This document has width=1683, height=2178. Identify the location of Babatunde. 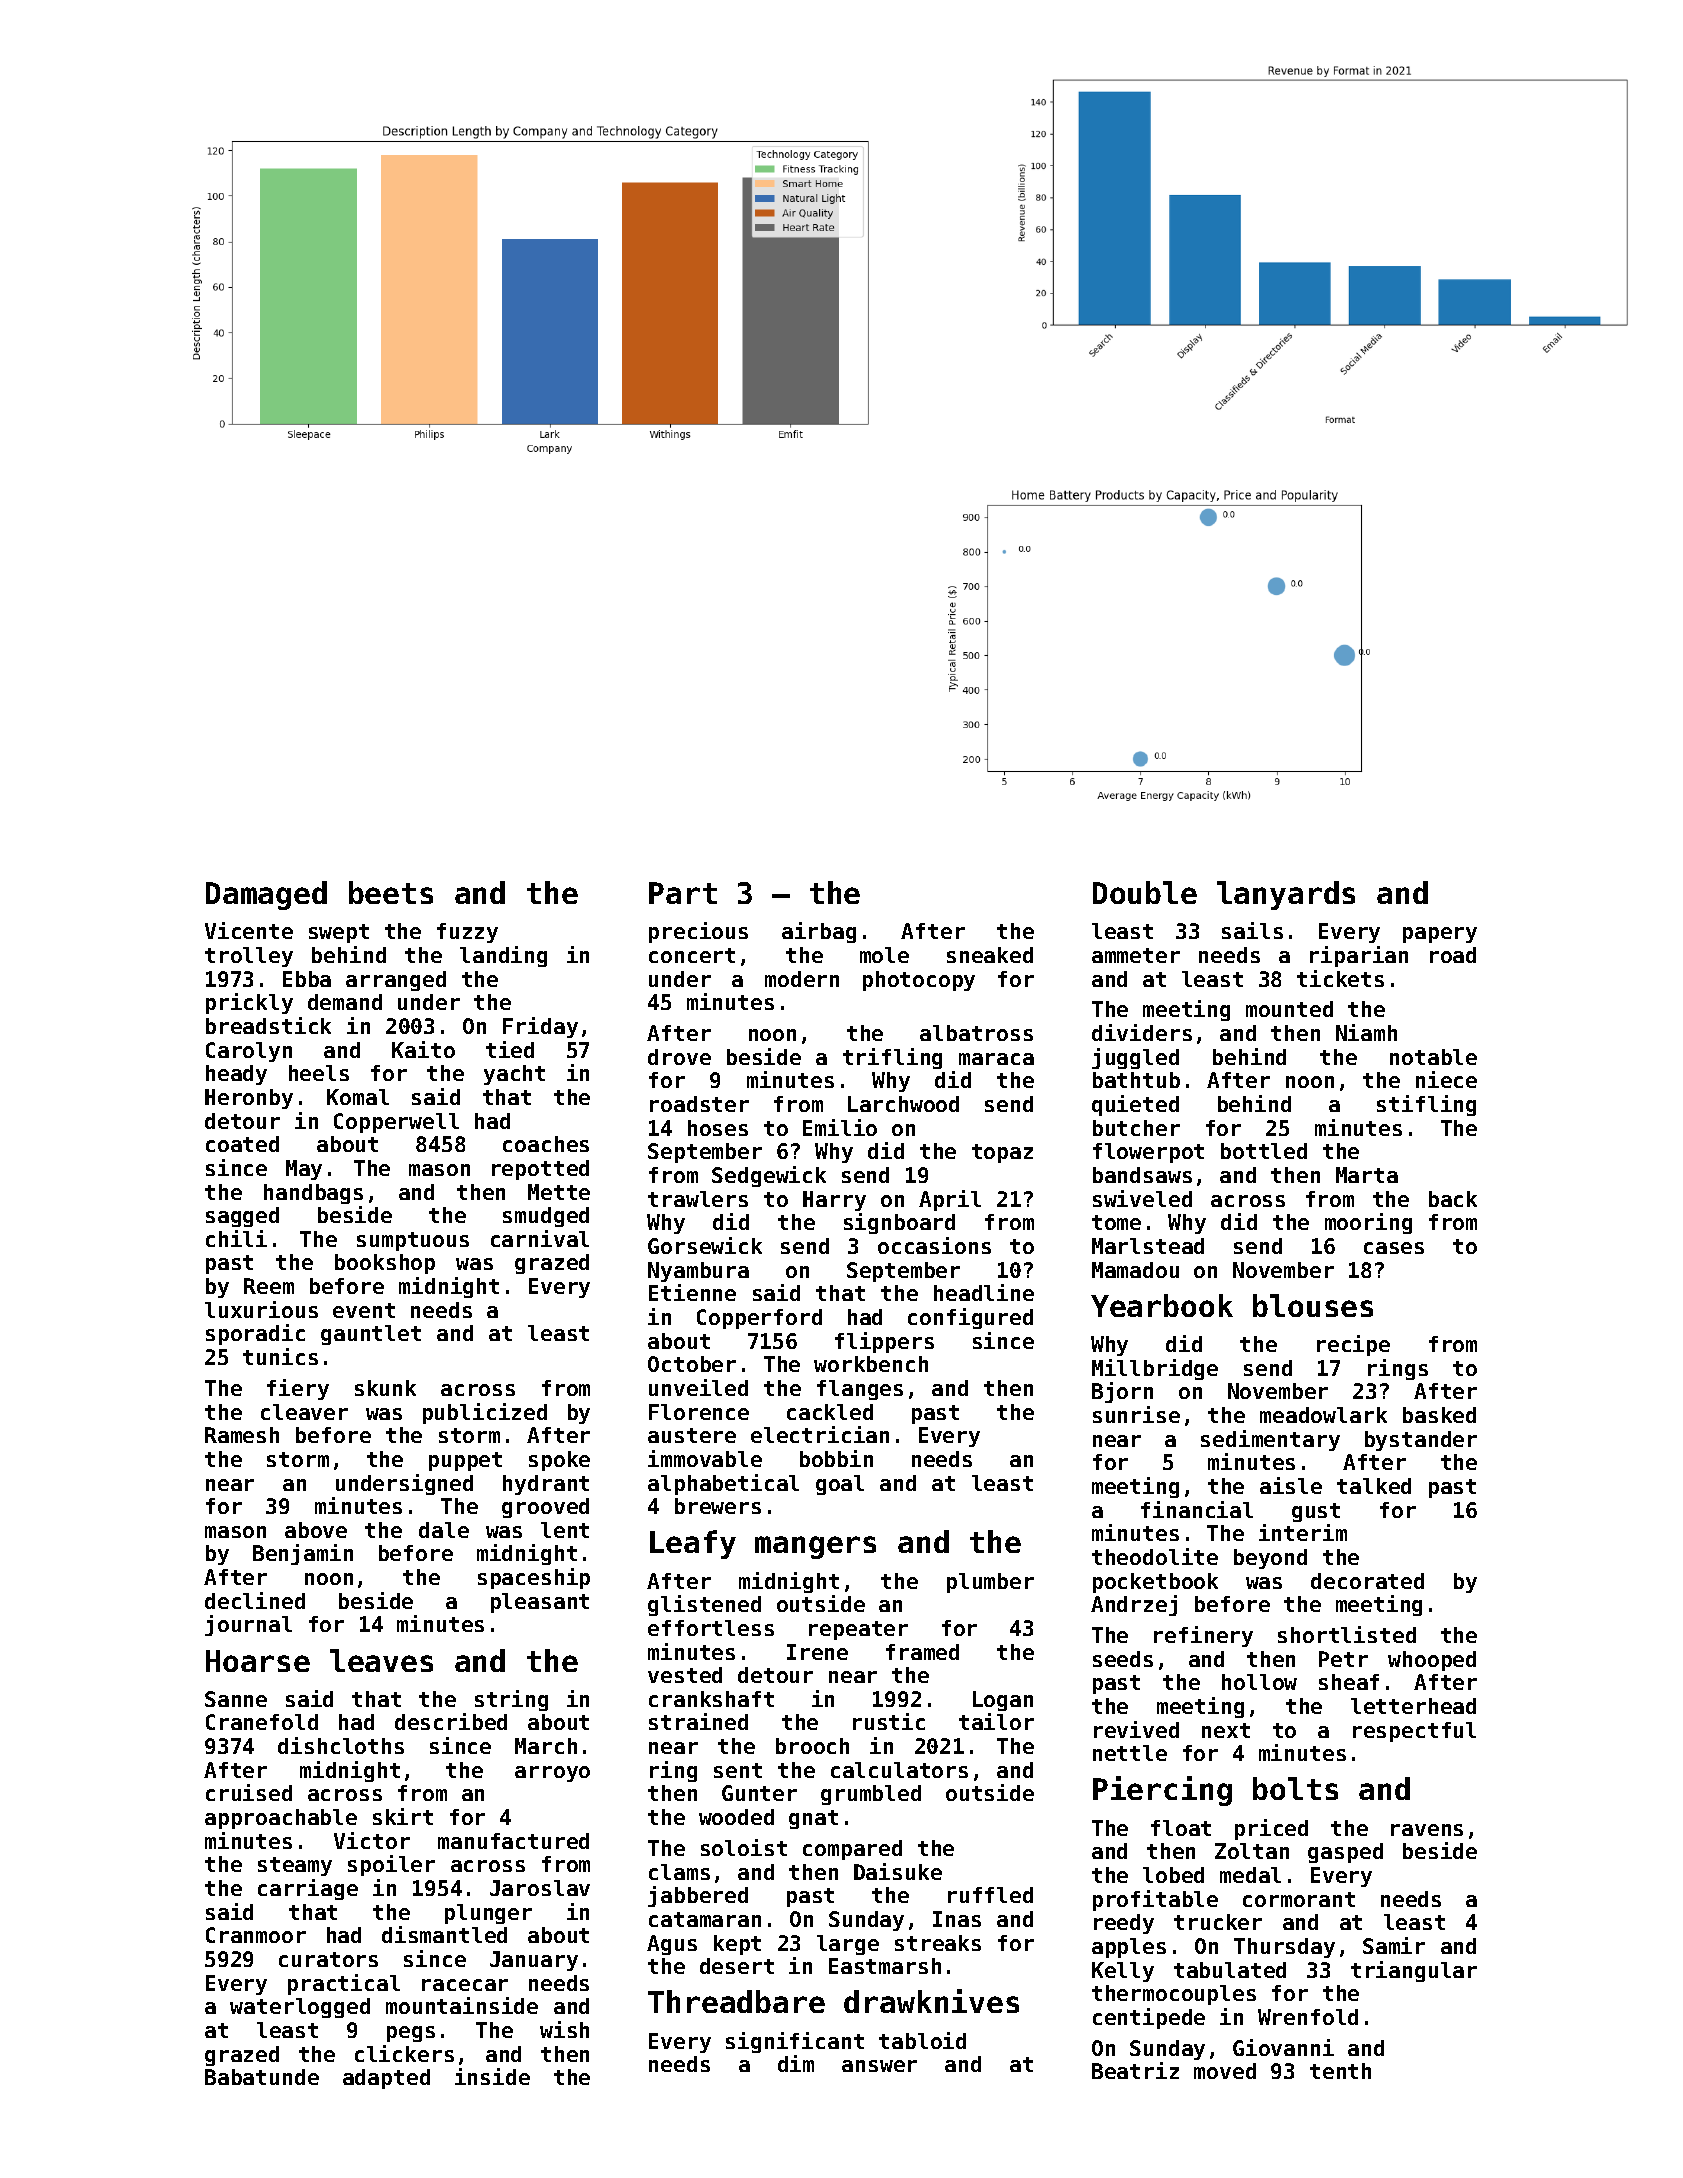
(262, 2077).
